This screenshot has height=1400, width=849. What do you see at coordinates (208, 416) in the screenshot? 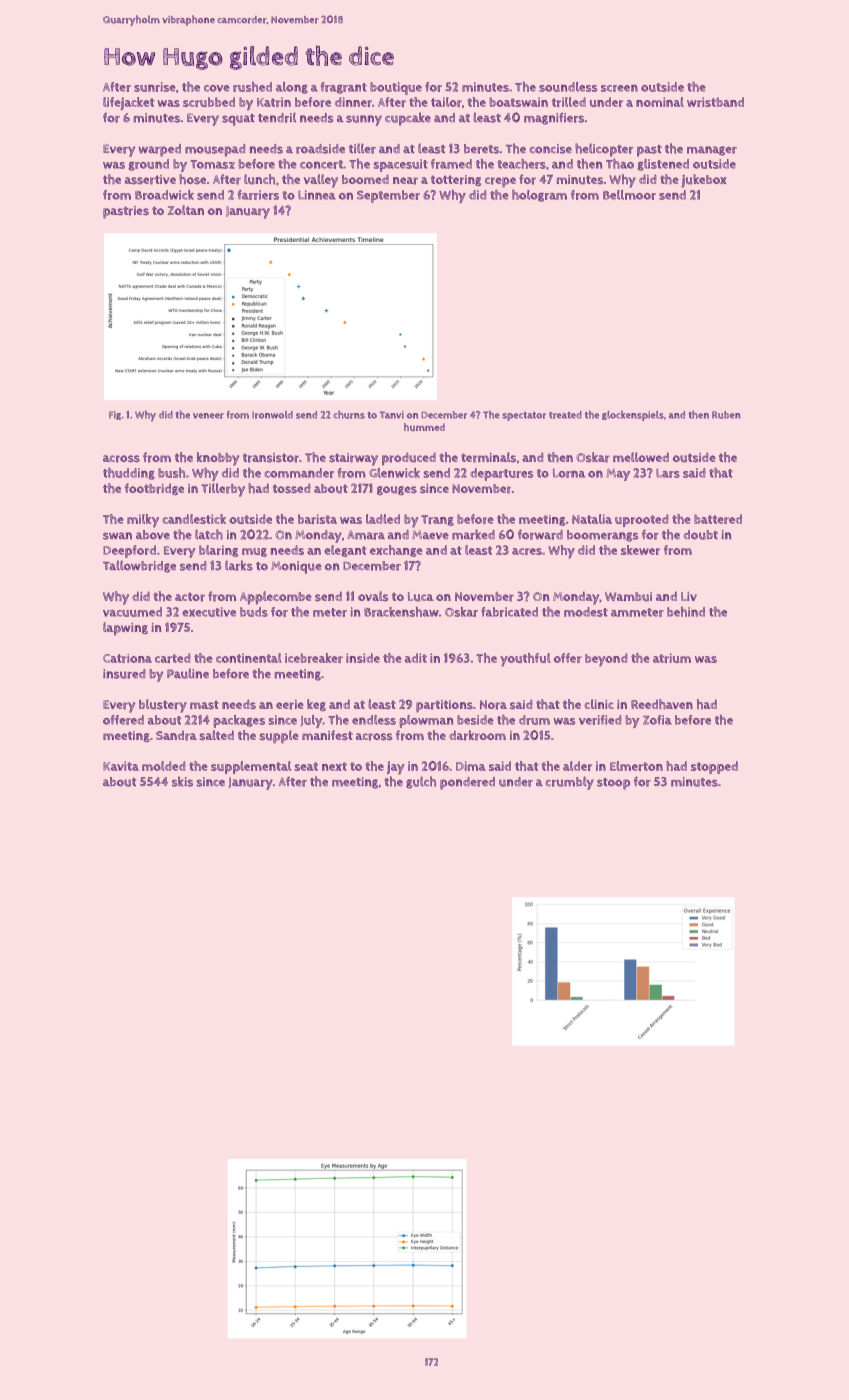
I see `veneer` at bounding box center [208, 416].
